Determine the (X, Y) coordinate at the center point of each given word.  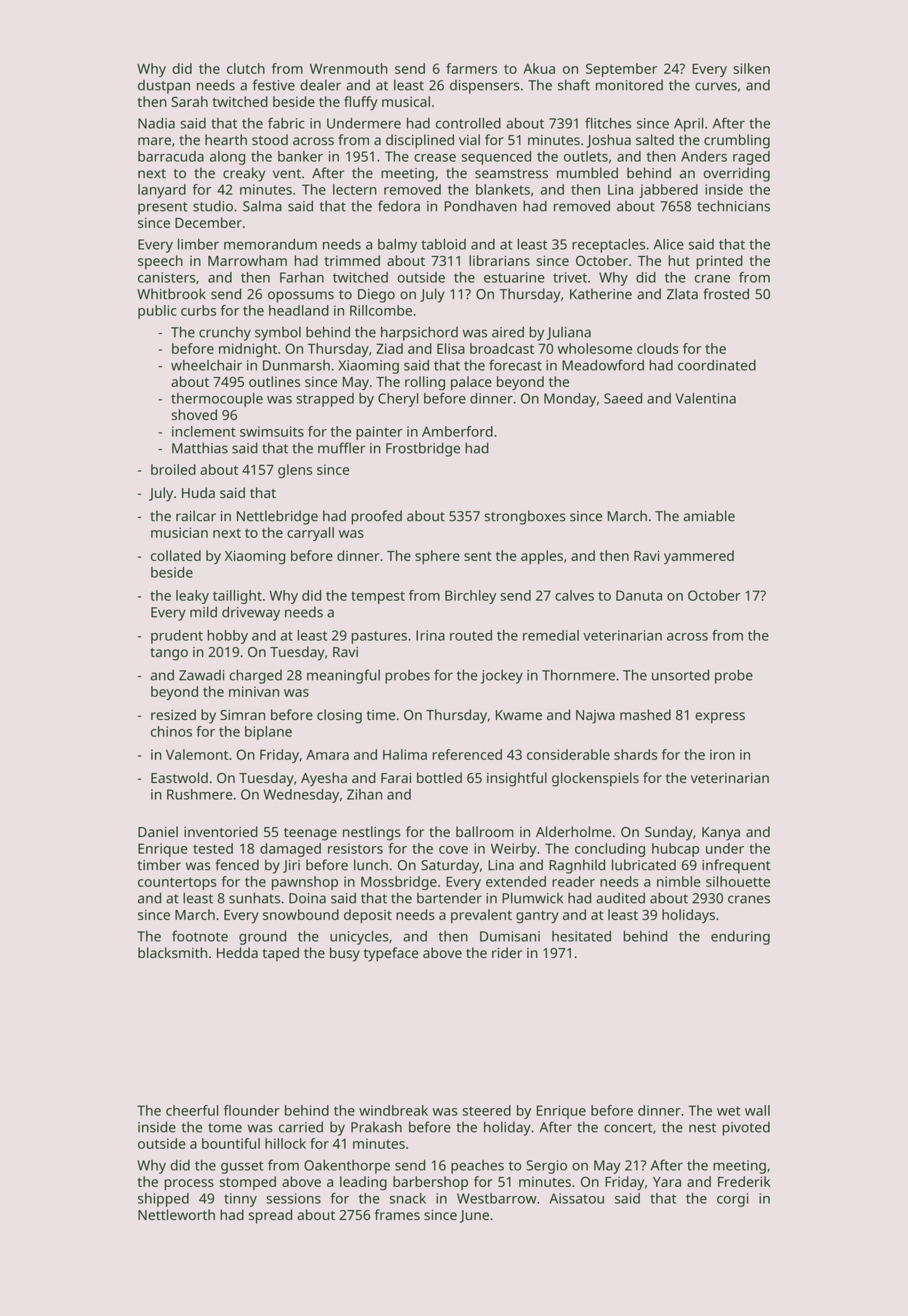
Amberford (457, 431)
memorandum (270, 244)
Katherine (601, 294)
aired (508, 332)
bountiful (231, 1143)
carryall (310, 534)
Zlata (682, 294)
